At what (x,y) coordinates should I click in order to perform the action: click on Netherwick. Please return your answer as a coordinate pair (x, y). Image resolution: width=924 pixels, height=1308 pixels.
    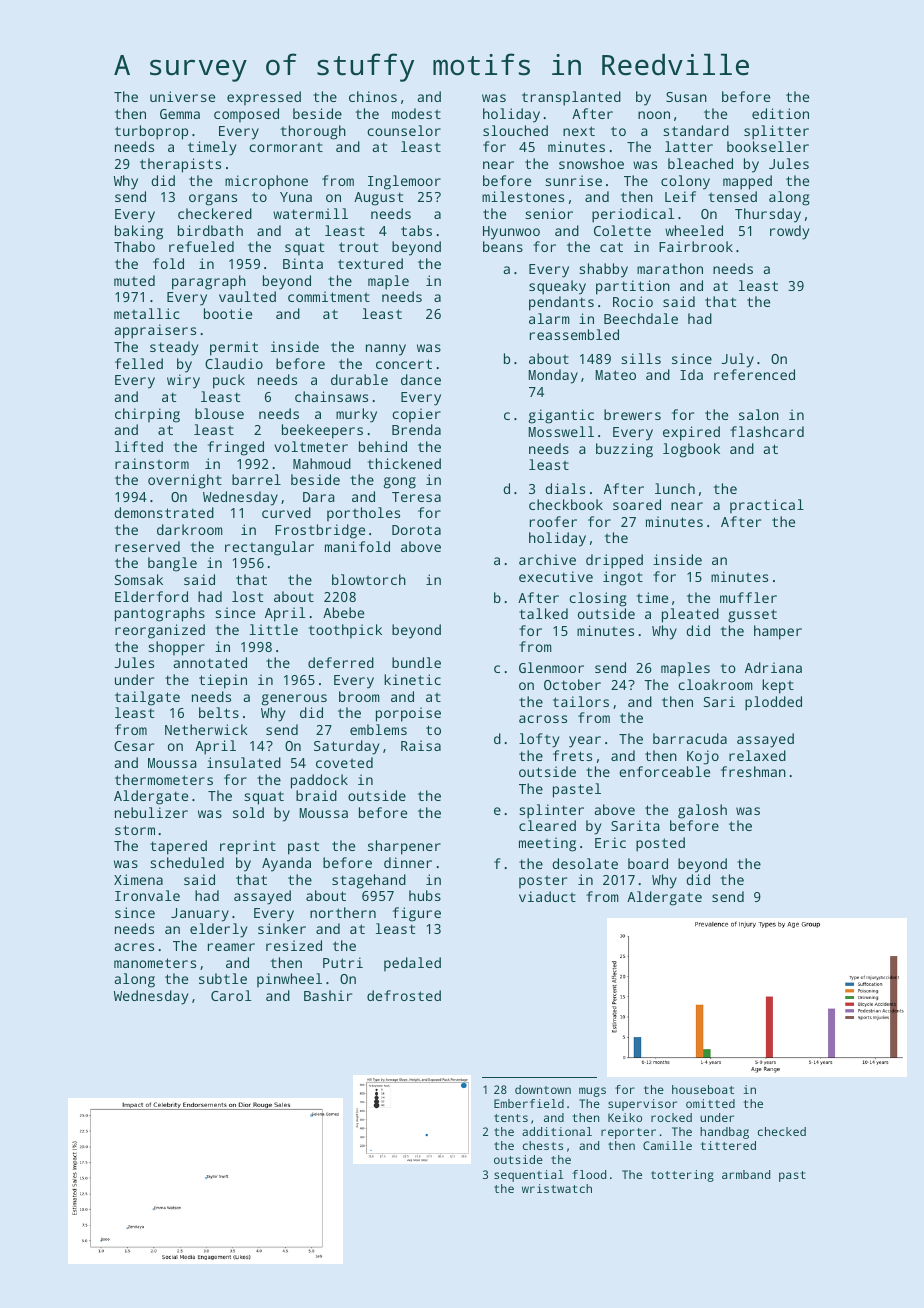
    Looking at the image, I should click on (206, 729).
